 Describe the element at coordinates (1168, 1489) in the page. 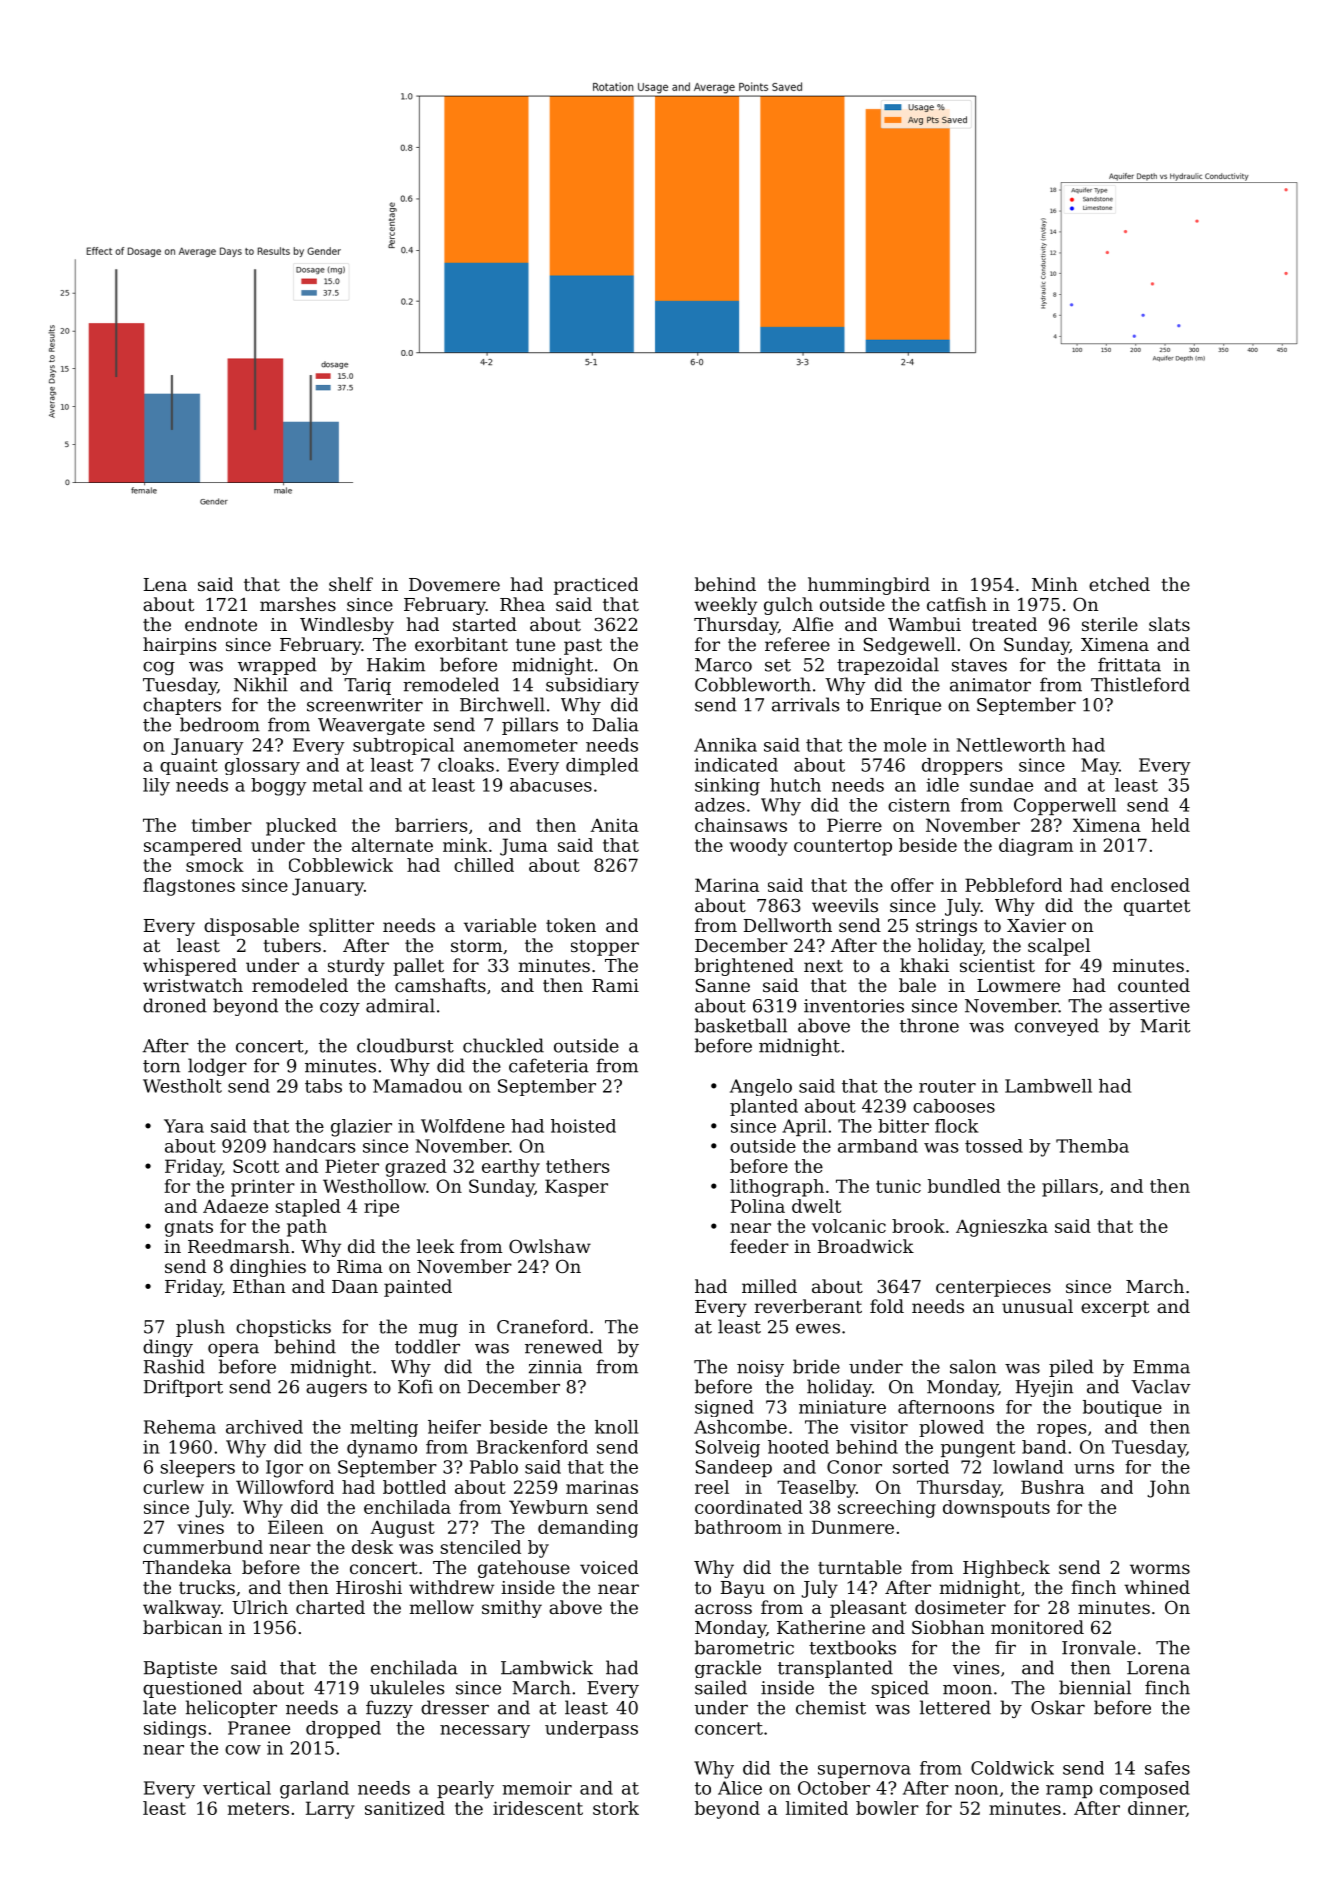

I see `John` at that location.
